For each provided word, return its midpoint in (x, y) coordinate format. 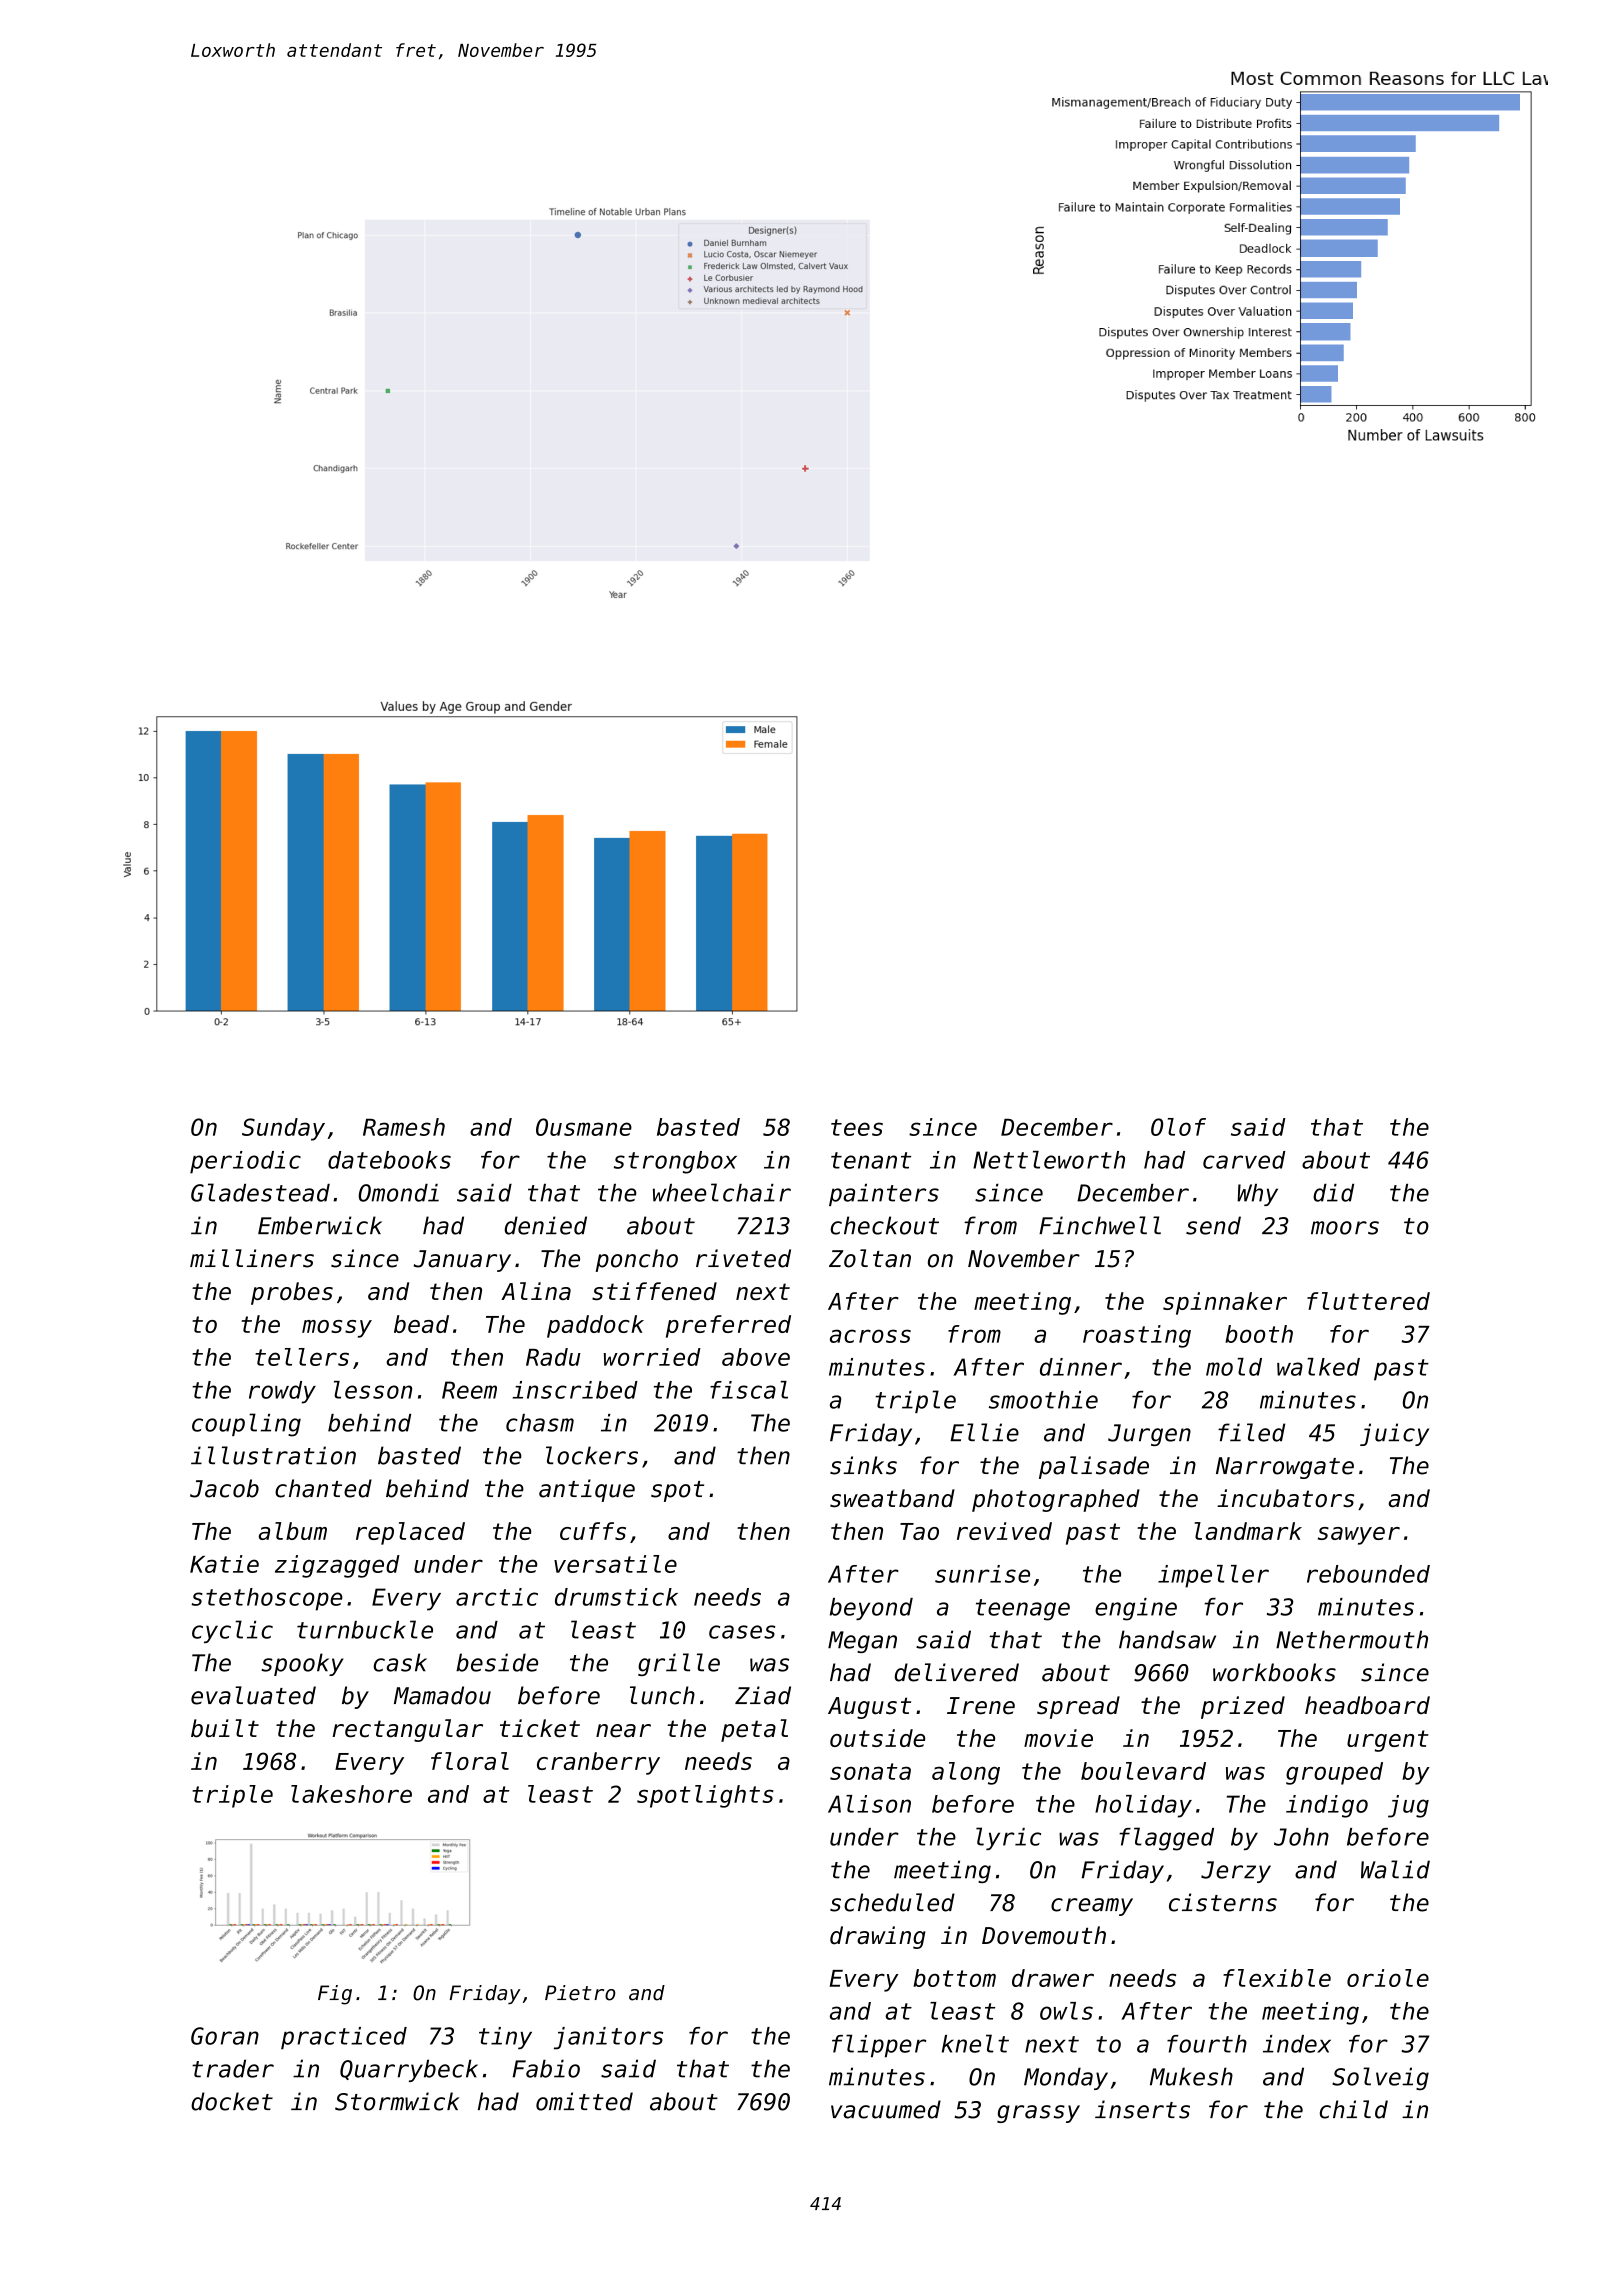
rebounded (1368, 1574)
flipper (879, 2045)
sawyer (1359, 1536)
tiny (505, 2038)
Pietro (580, 1993)
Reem (469, 1390)
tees (857, 1127)
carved (1244, 1160)
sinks (863, 1465)
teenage (1023, 1610)
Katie (224, 1564)
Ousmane (584, 1127)
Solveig (1380, 2078)
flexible (1277, 1978)
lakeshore (351, 1794)
